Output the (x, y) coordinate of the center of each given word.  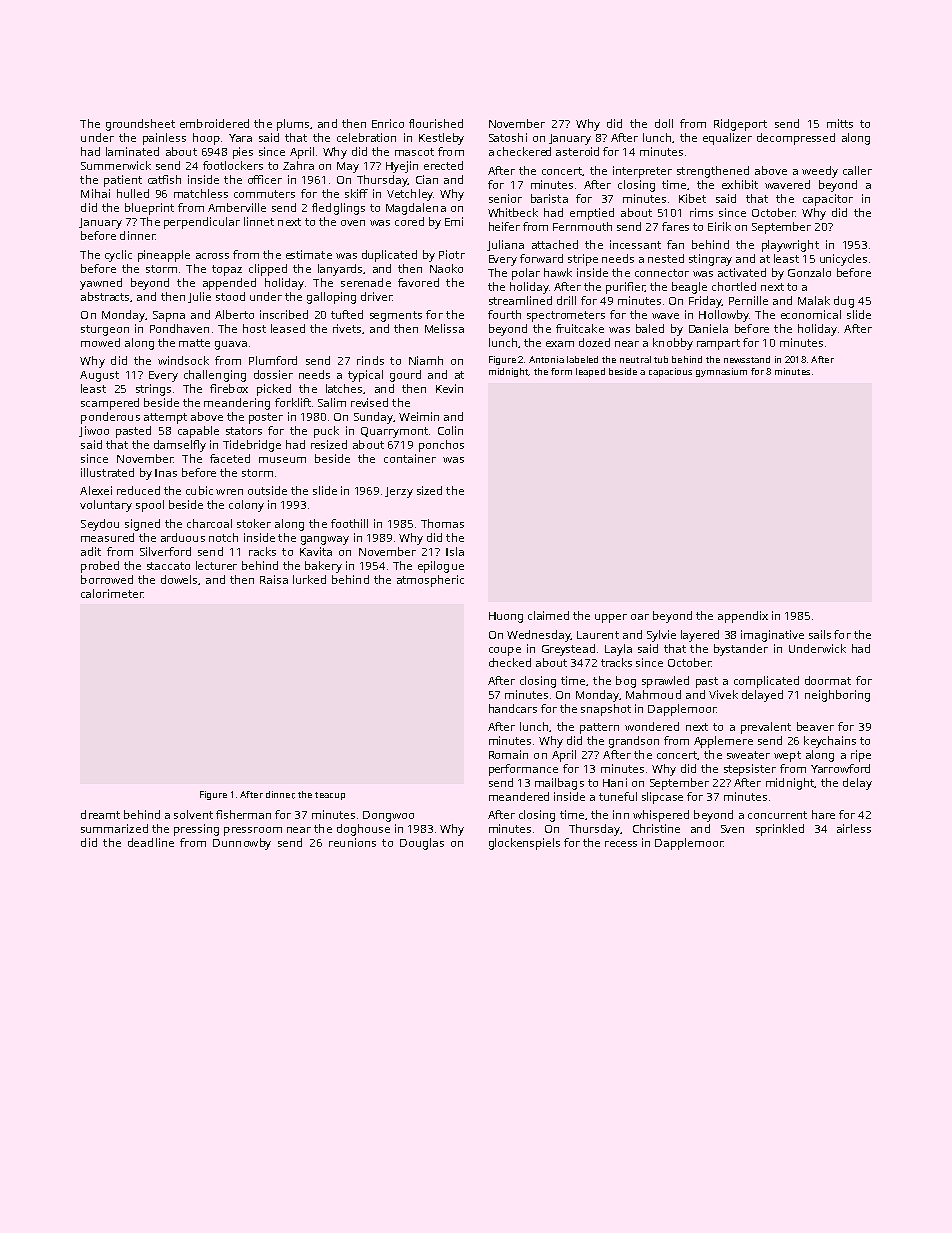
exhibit (740, 184)
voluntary (106, 506)
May (348, 167)
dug (844, 302)
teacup (330, 796)
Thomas (442, 523)
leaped (590, 372)
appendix (743, 617)
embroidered (214, 123)
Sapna (169, 316)
